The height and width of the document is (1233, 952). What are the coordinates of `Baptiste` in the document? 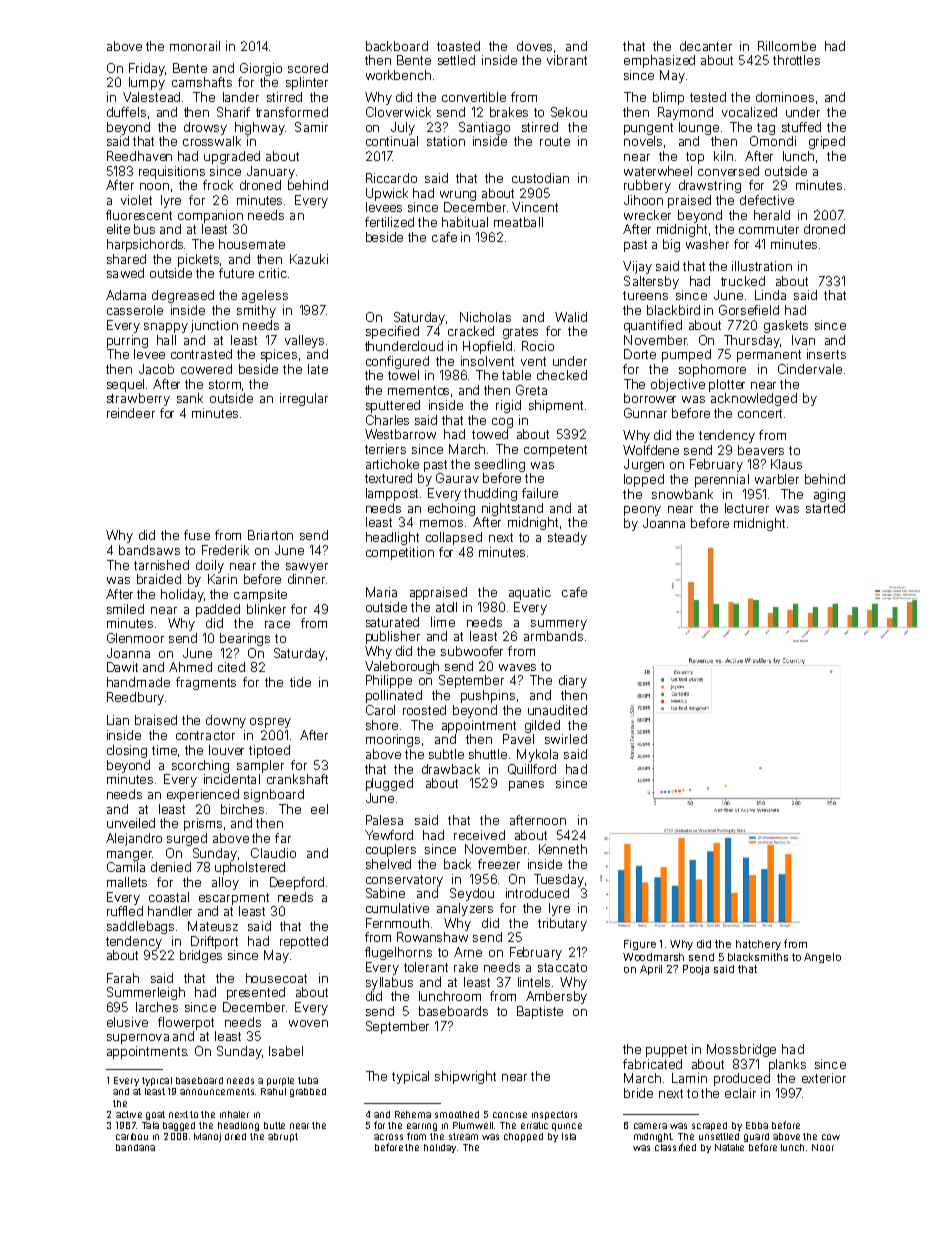 It's located at (540, 1012).
